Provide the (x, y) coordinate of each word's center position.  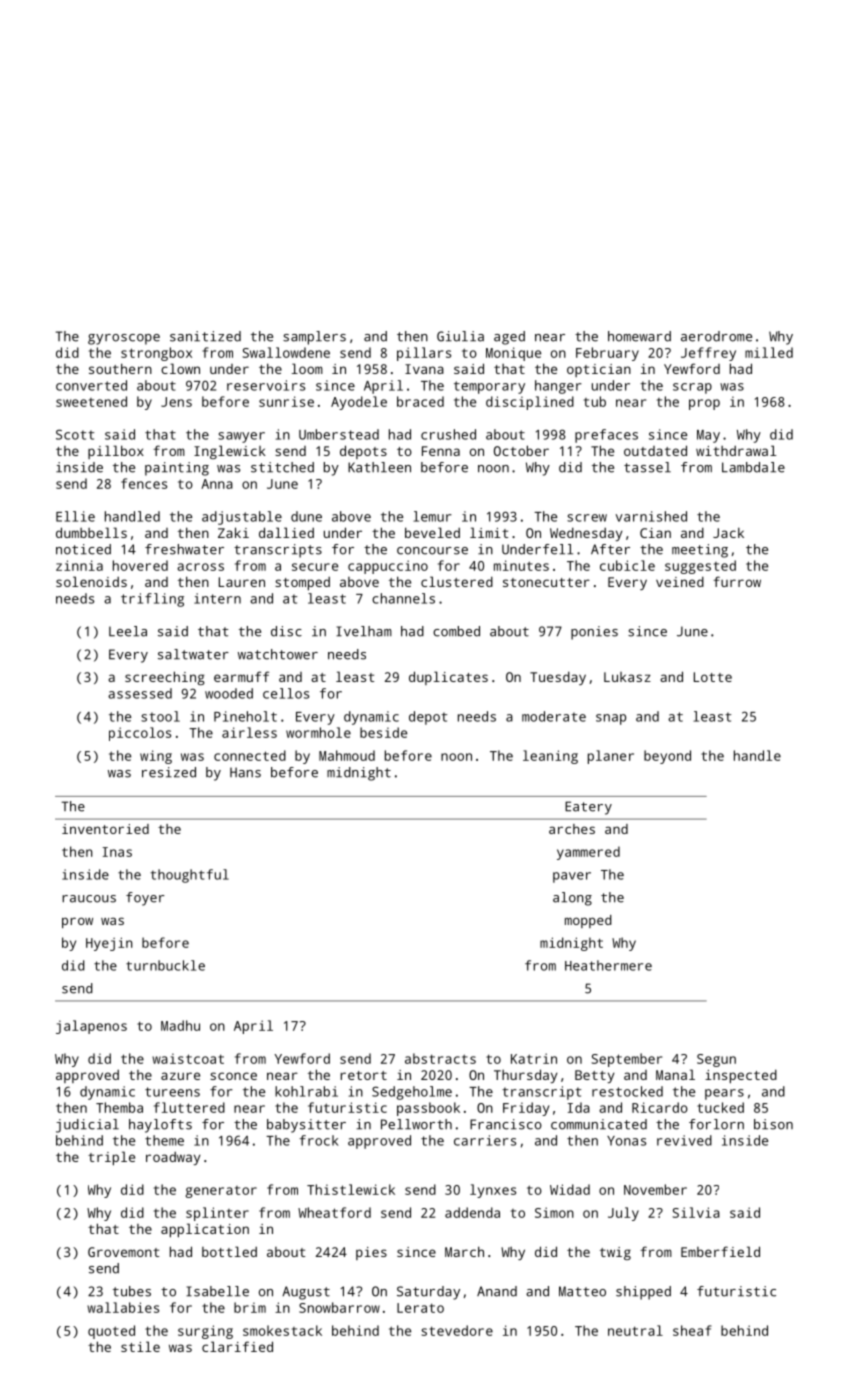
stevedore (457, 1330)
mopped (588, 921)
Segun (716, 1060)
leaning (550, 757)
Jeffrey (708, 354)
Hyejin (109, 944)
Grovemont (123, 1252)
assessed (140, 693)
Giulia (460, 336)
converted (91, 385)
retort (363, 1075)
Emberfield (720, 1251)
